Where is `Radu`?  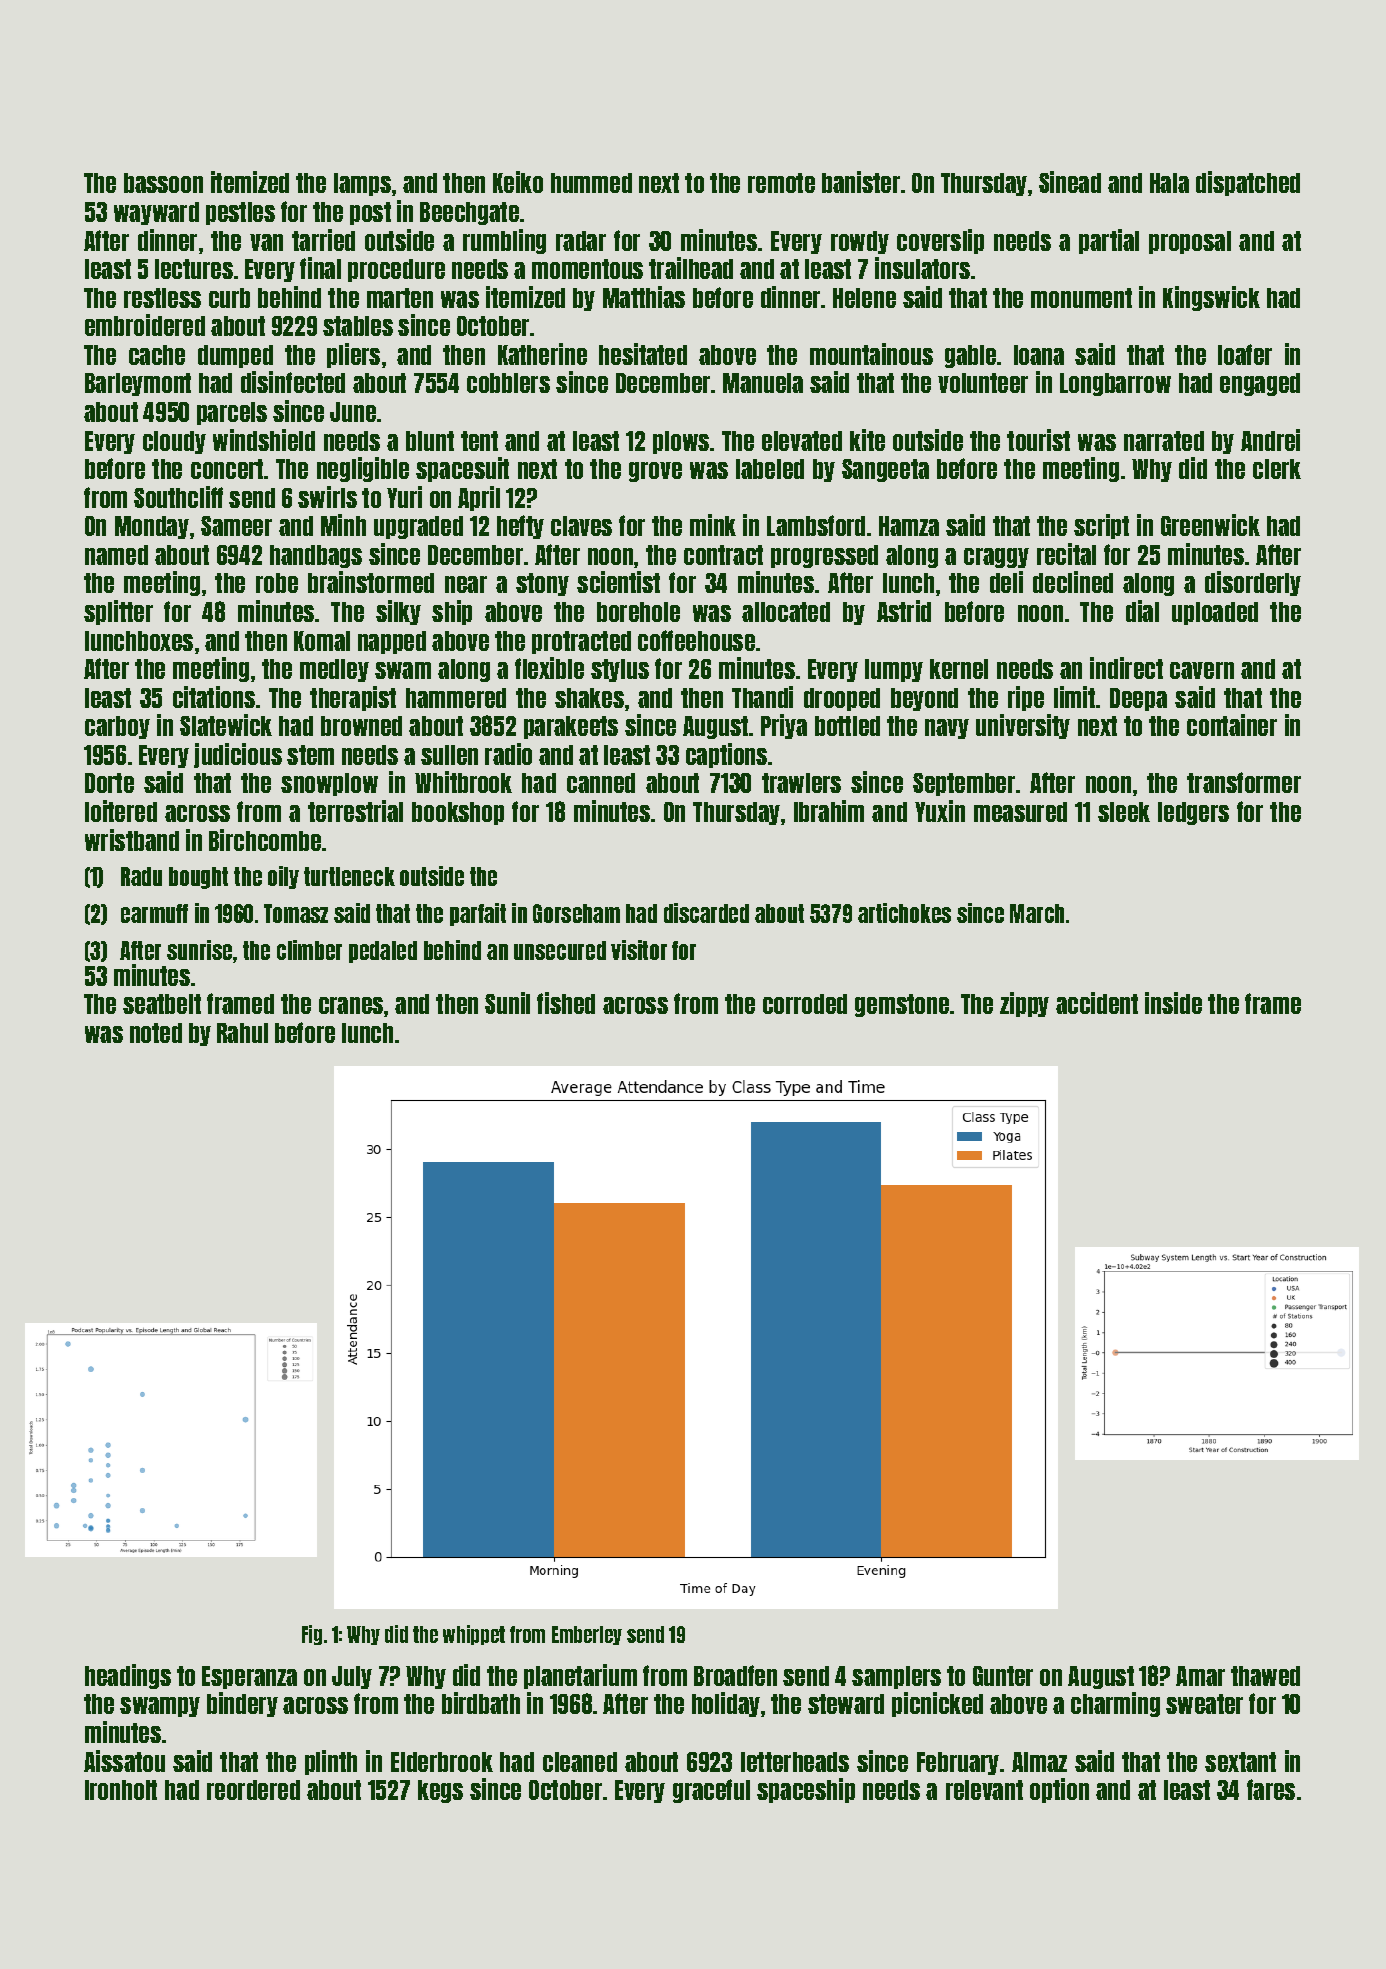 Radu is located at coordinates (141, 876).
